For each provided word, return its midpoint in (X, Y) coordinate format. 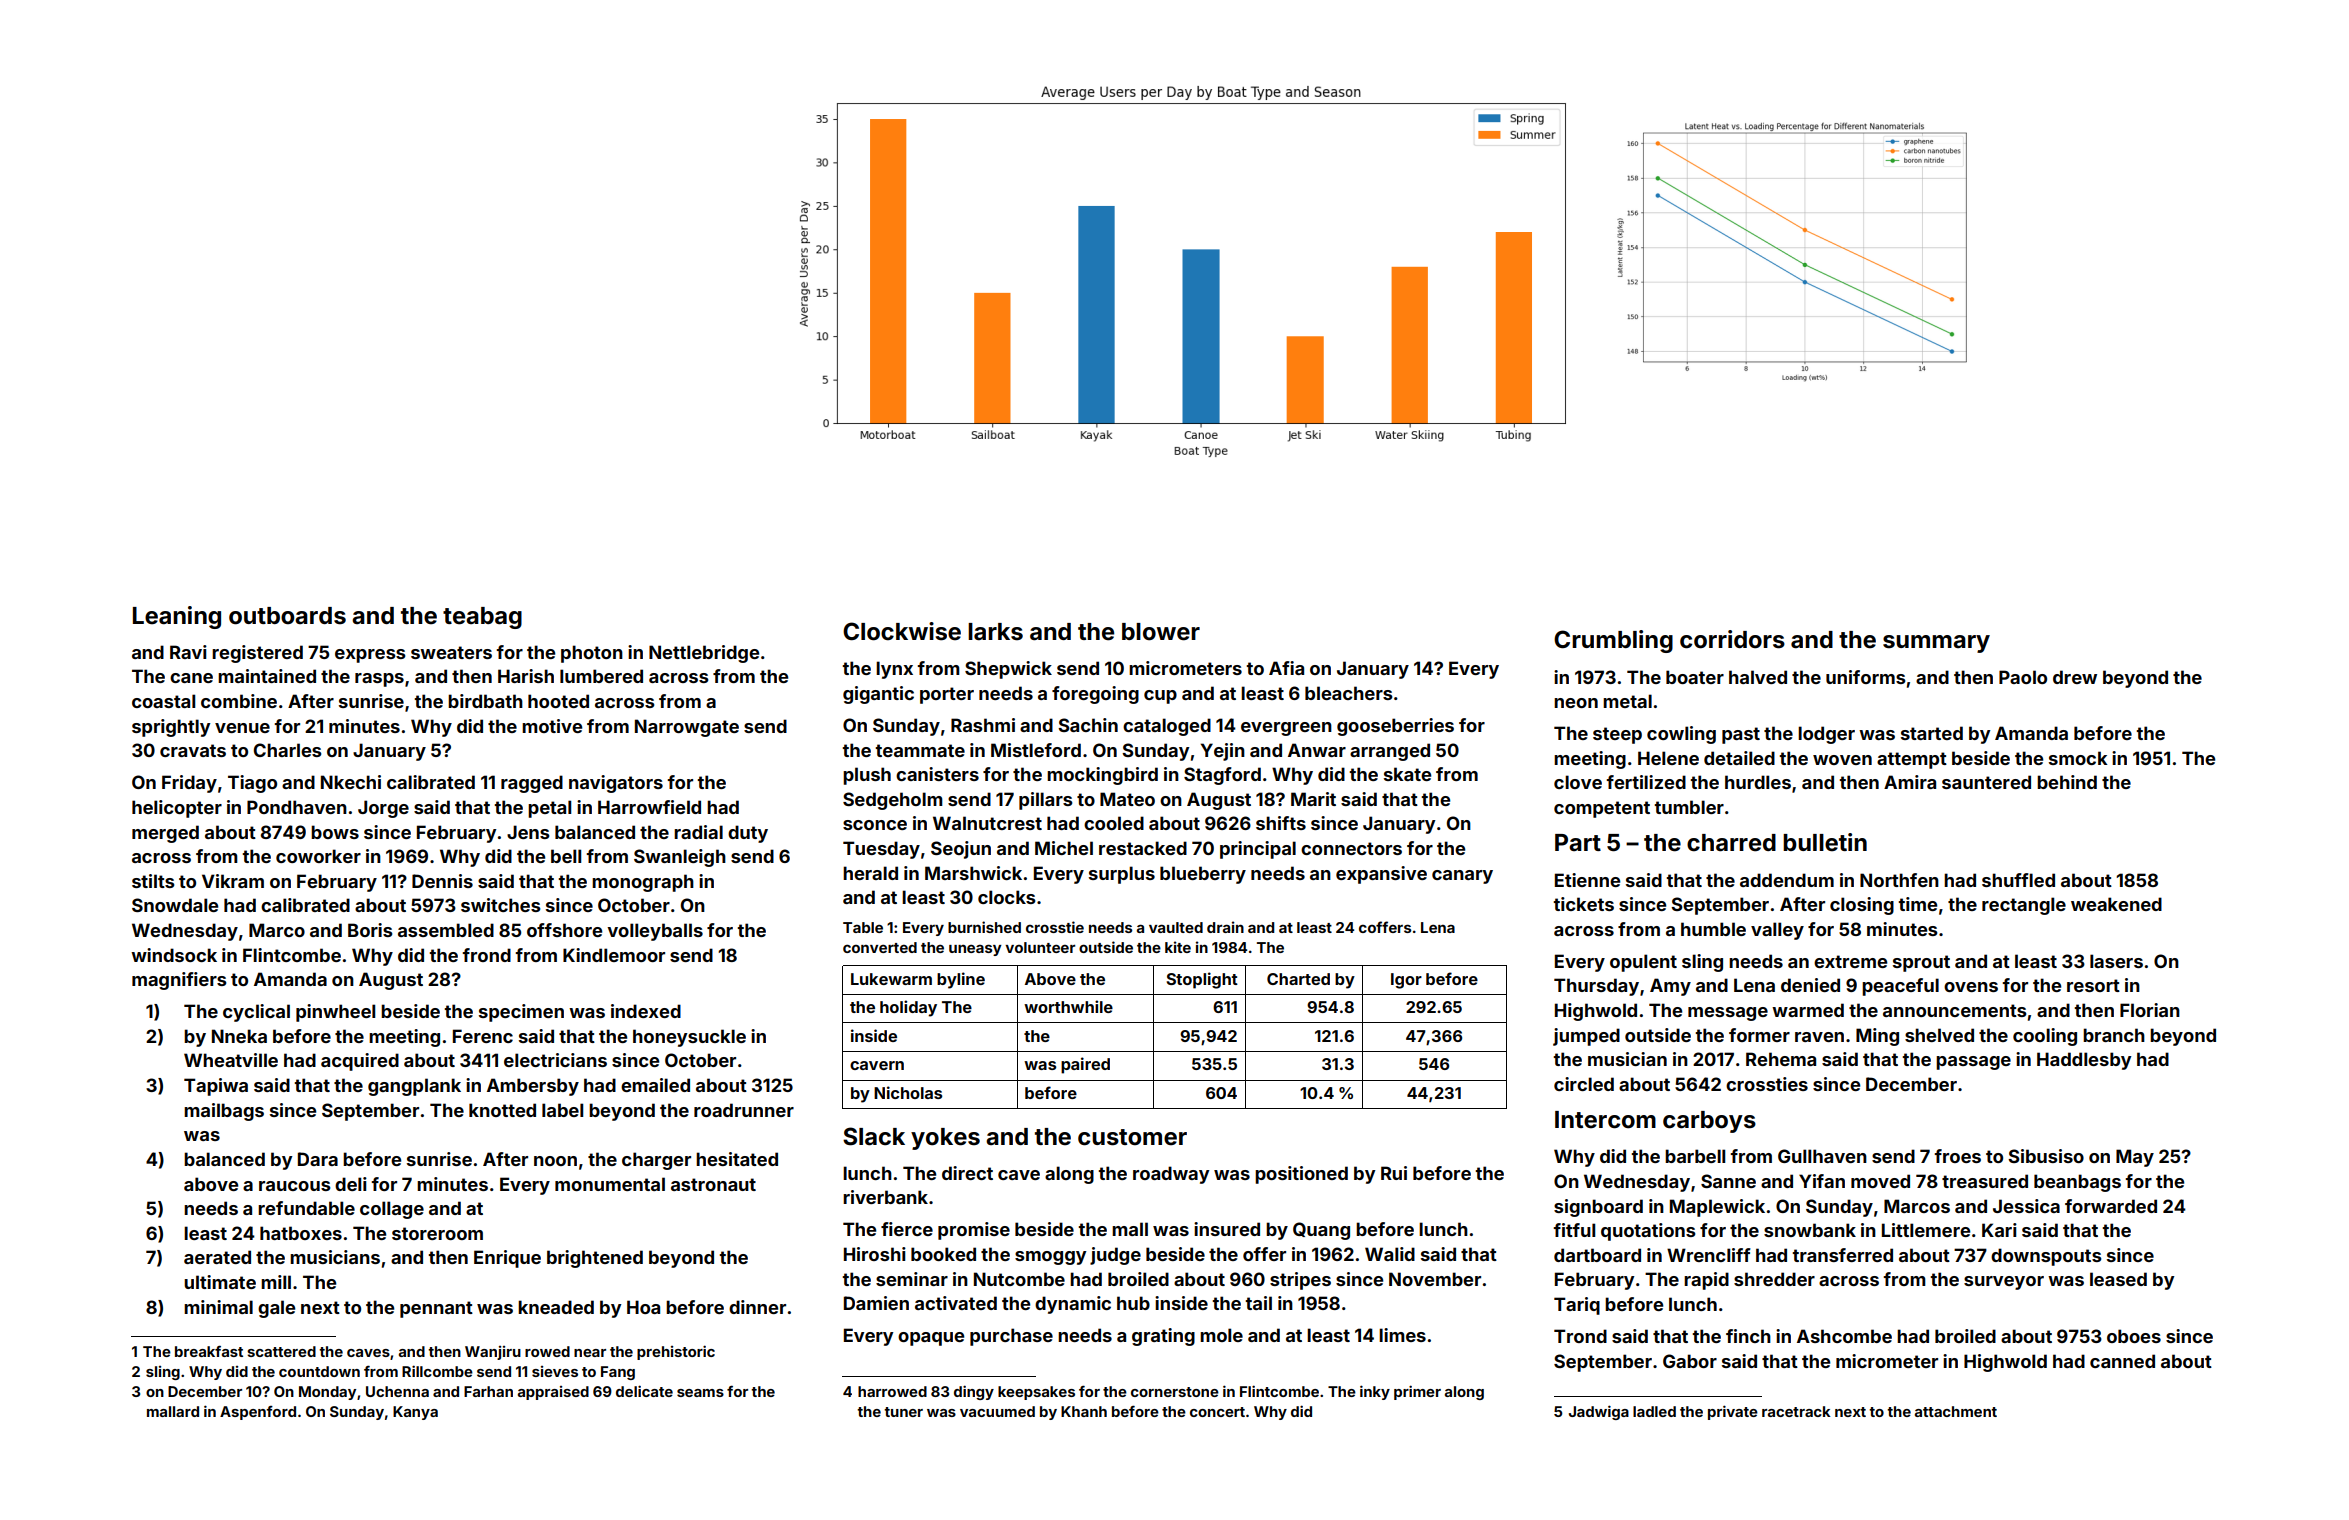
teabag (482, 618)
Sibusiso (2046, 1156)
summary (1936, 644)
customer (1132, 1137)
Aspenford (258, 1413)
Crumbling (1613, 641)
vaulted (1176, 927)
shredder (1774, 1279)
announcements (1954, 1010)
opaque (931, 1339)
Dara (318, 1159)
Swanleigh (680, 858)
